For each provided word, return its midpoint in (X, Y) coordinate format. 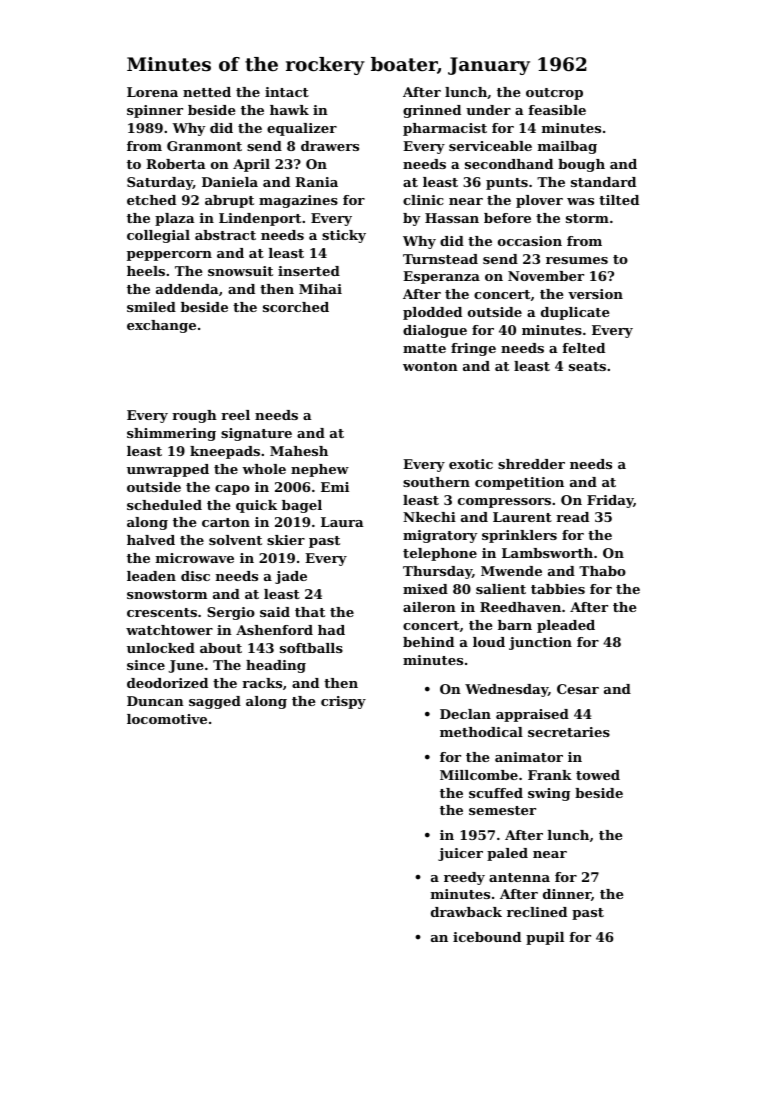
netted (207, 92)
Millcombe (479, 775)
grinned (432, 111)
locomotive (167, 719)
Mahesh (299, 451)
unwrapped (168, 470)
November (546, 276)
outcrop (554, 94)
